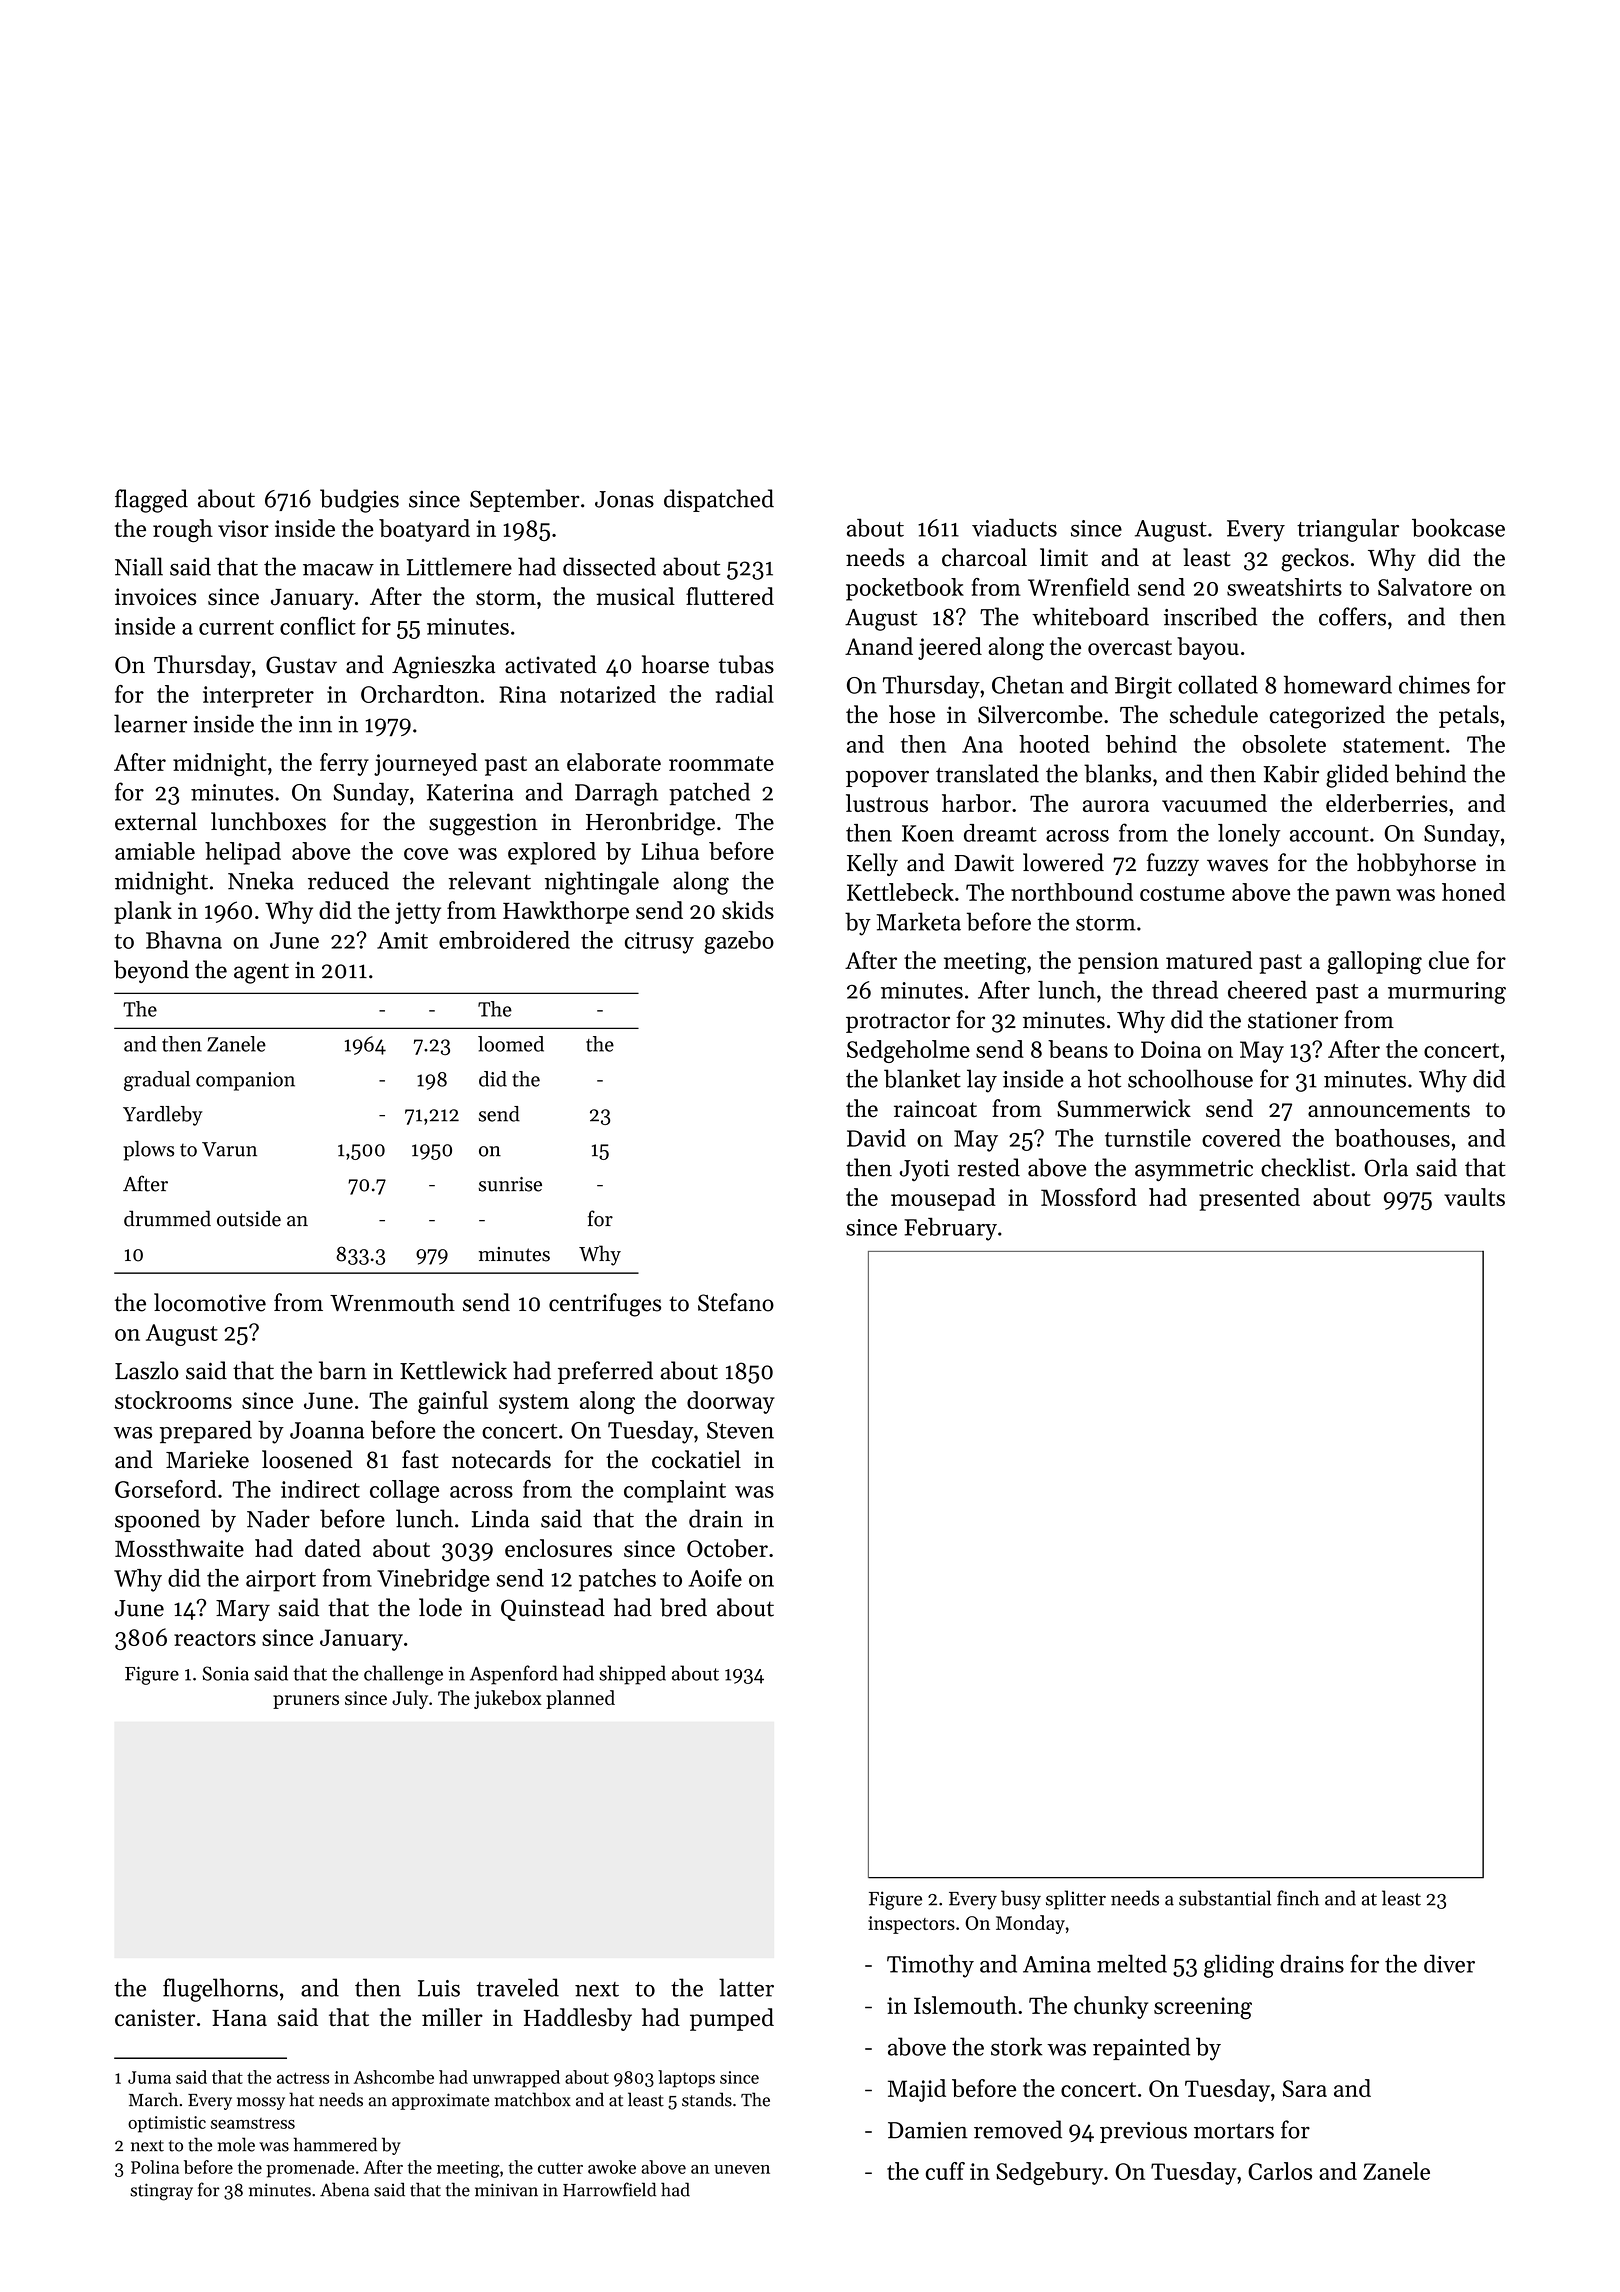 Image resolution: width=1620 pixels, height=2292 pixels. Describe the element at coordinates (675, 1491) in the screenshot. I see `complaint` at that location.
